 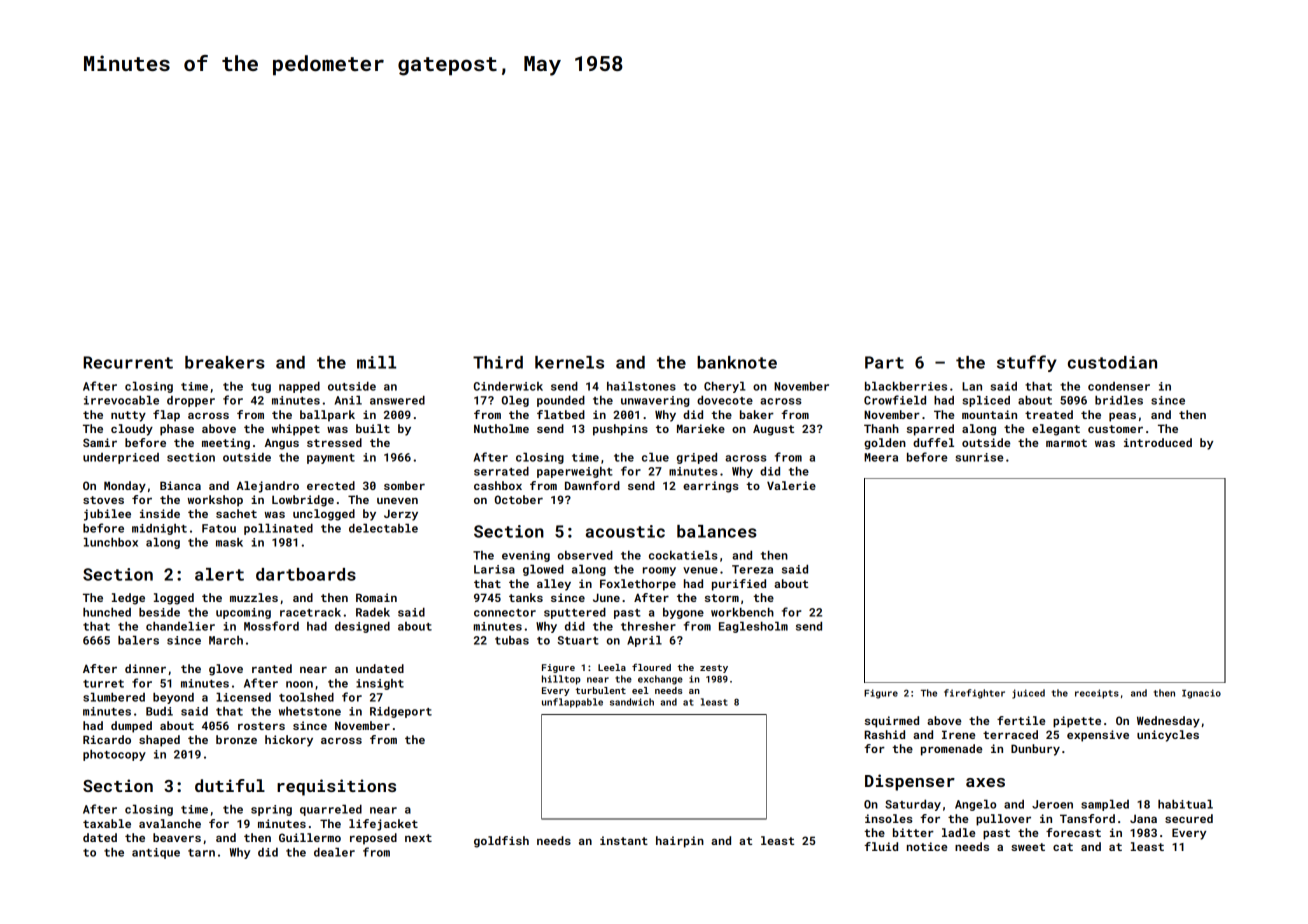 I want to click on sunrise, so click(x=979, y=457).
